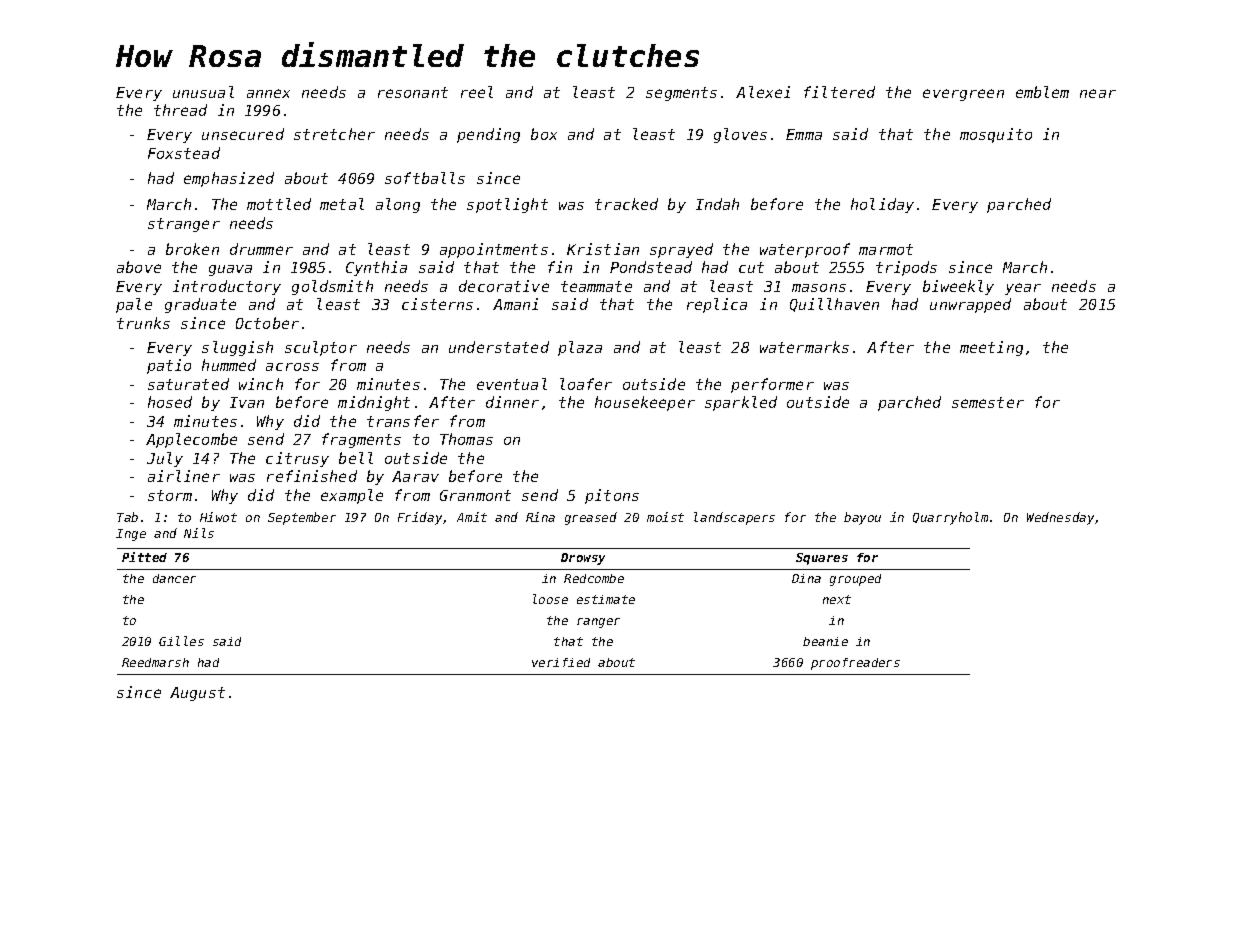 This screenshot has width=1233, height=952. I want to click on marmot, so click(886, 249).
